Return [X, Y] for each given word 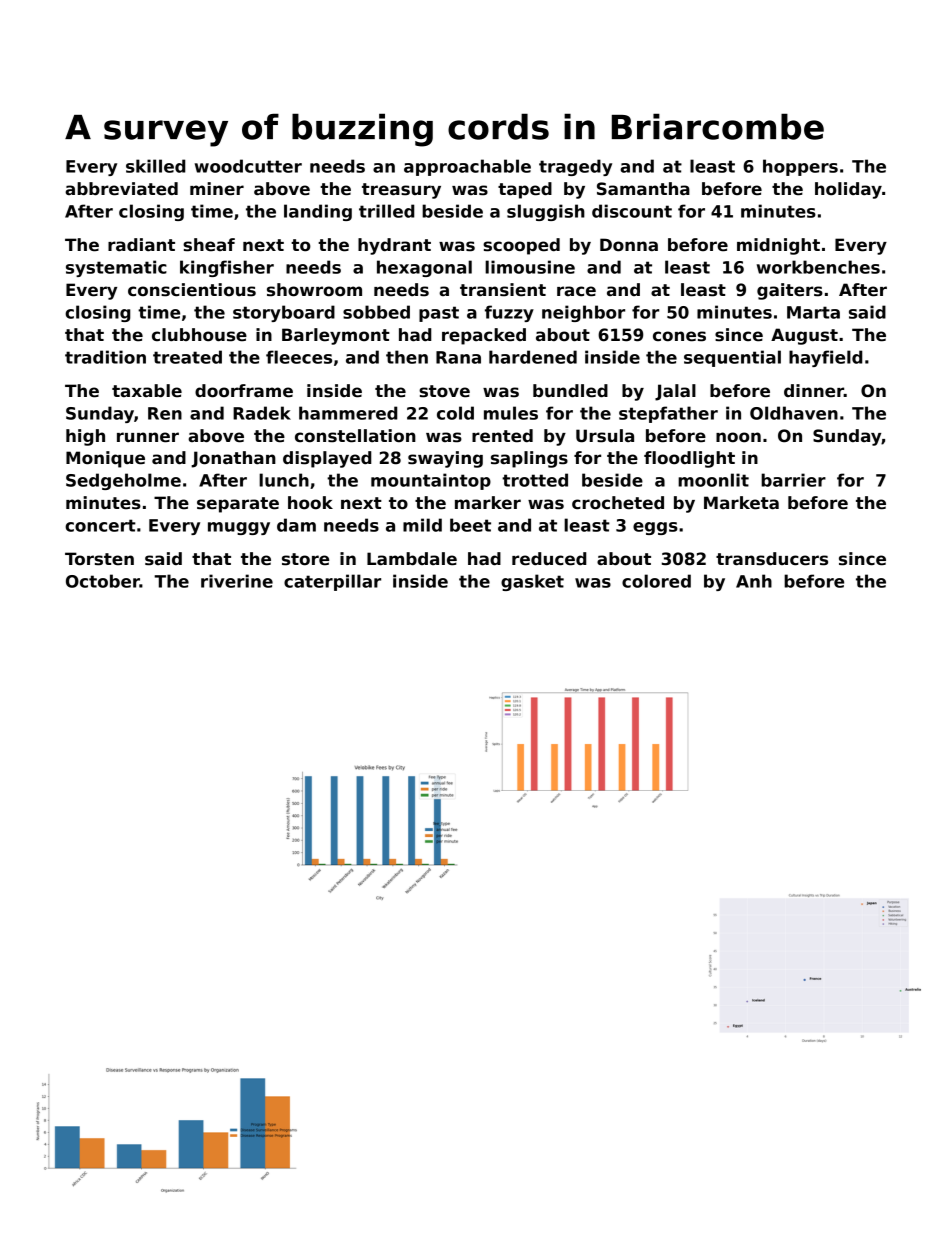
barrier [793, 480]
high [85, 437]
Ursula [605, 436]
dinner [814, 391]
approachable [467, 167]
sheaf [209, 245]
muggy [239, 528]
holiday [848, 190]
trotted [535, 480]
